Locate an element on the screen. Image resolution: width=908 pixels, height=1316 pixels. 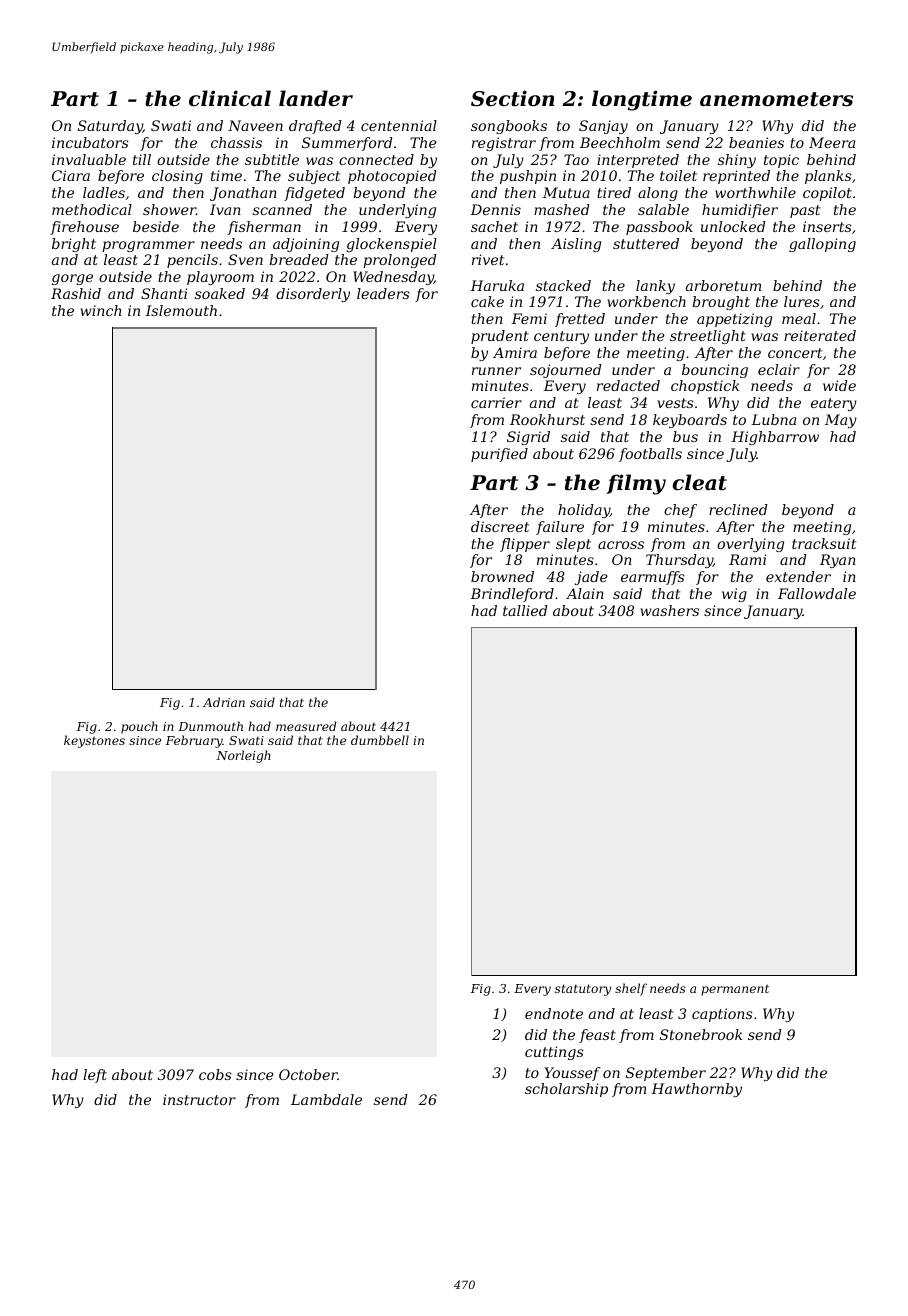
Adrian is located at coordinates (224, 702).
